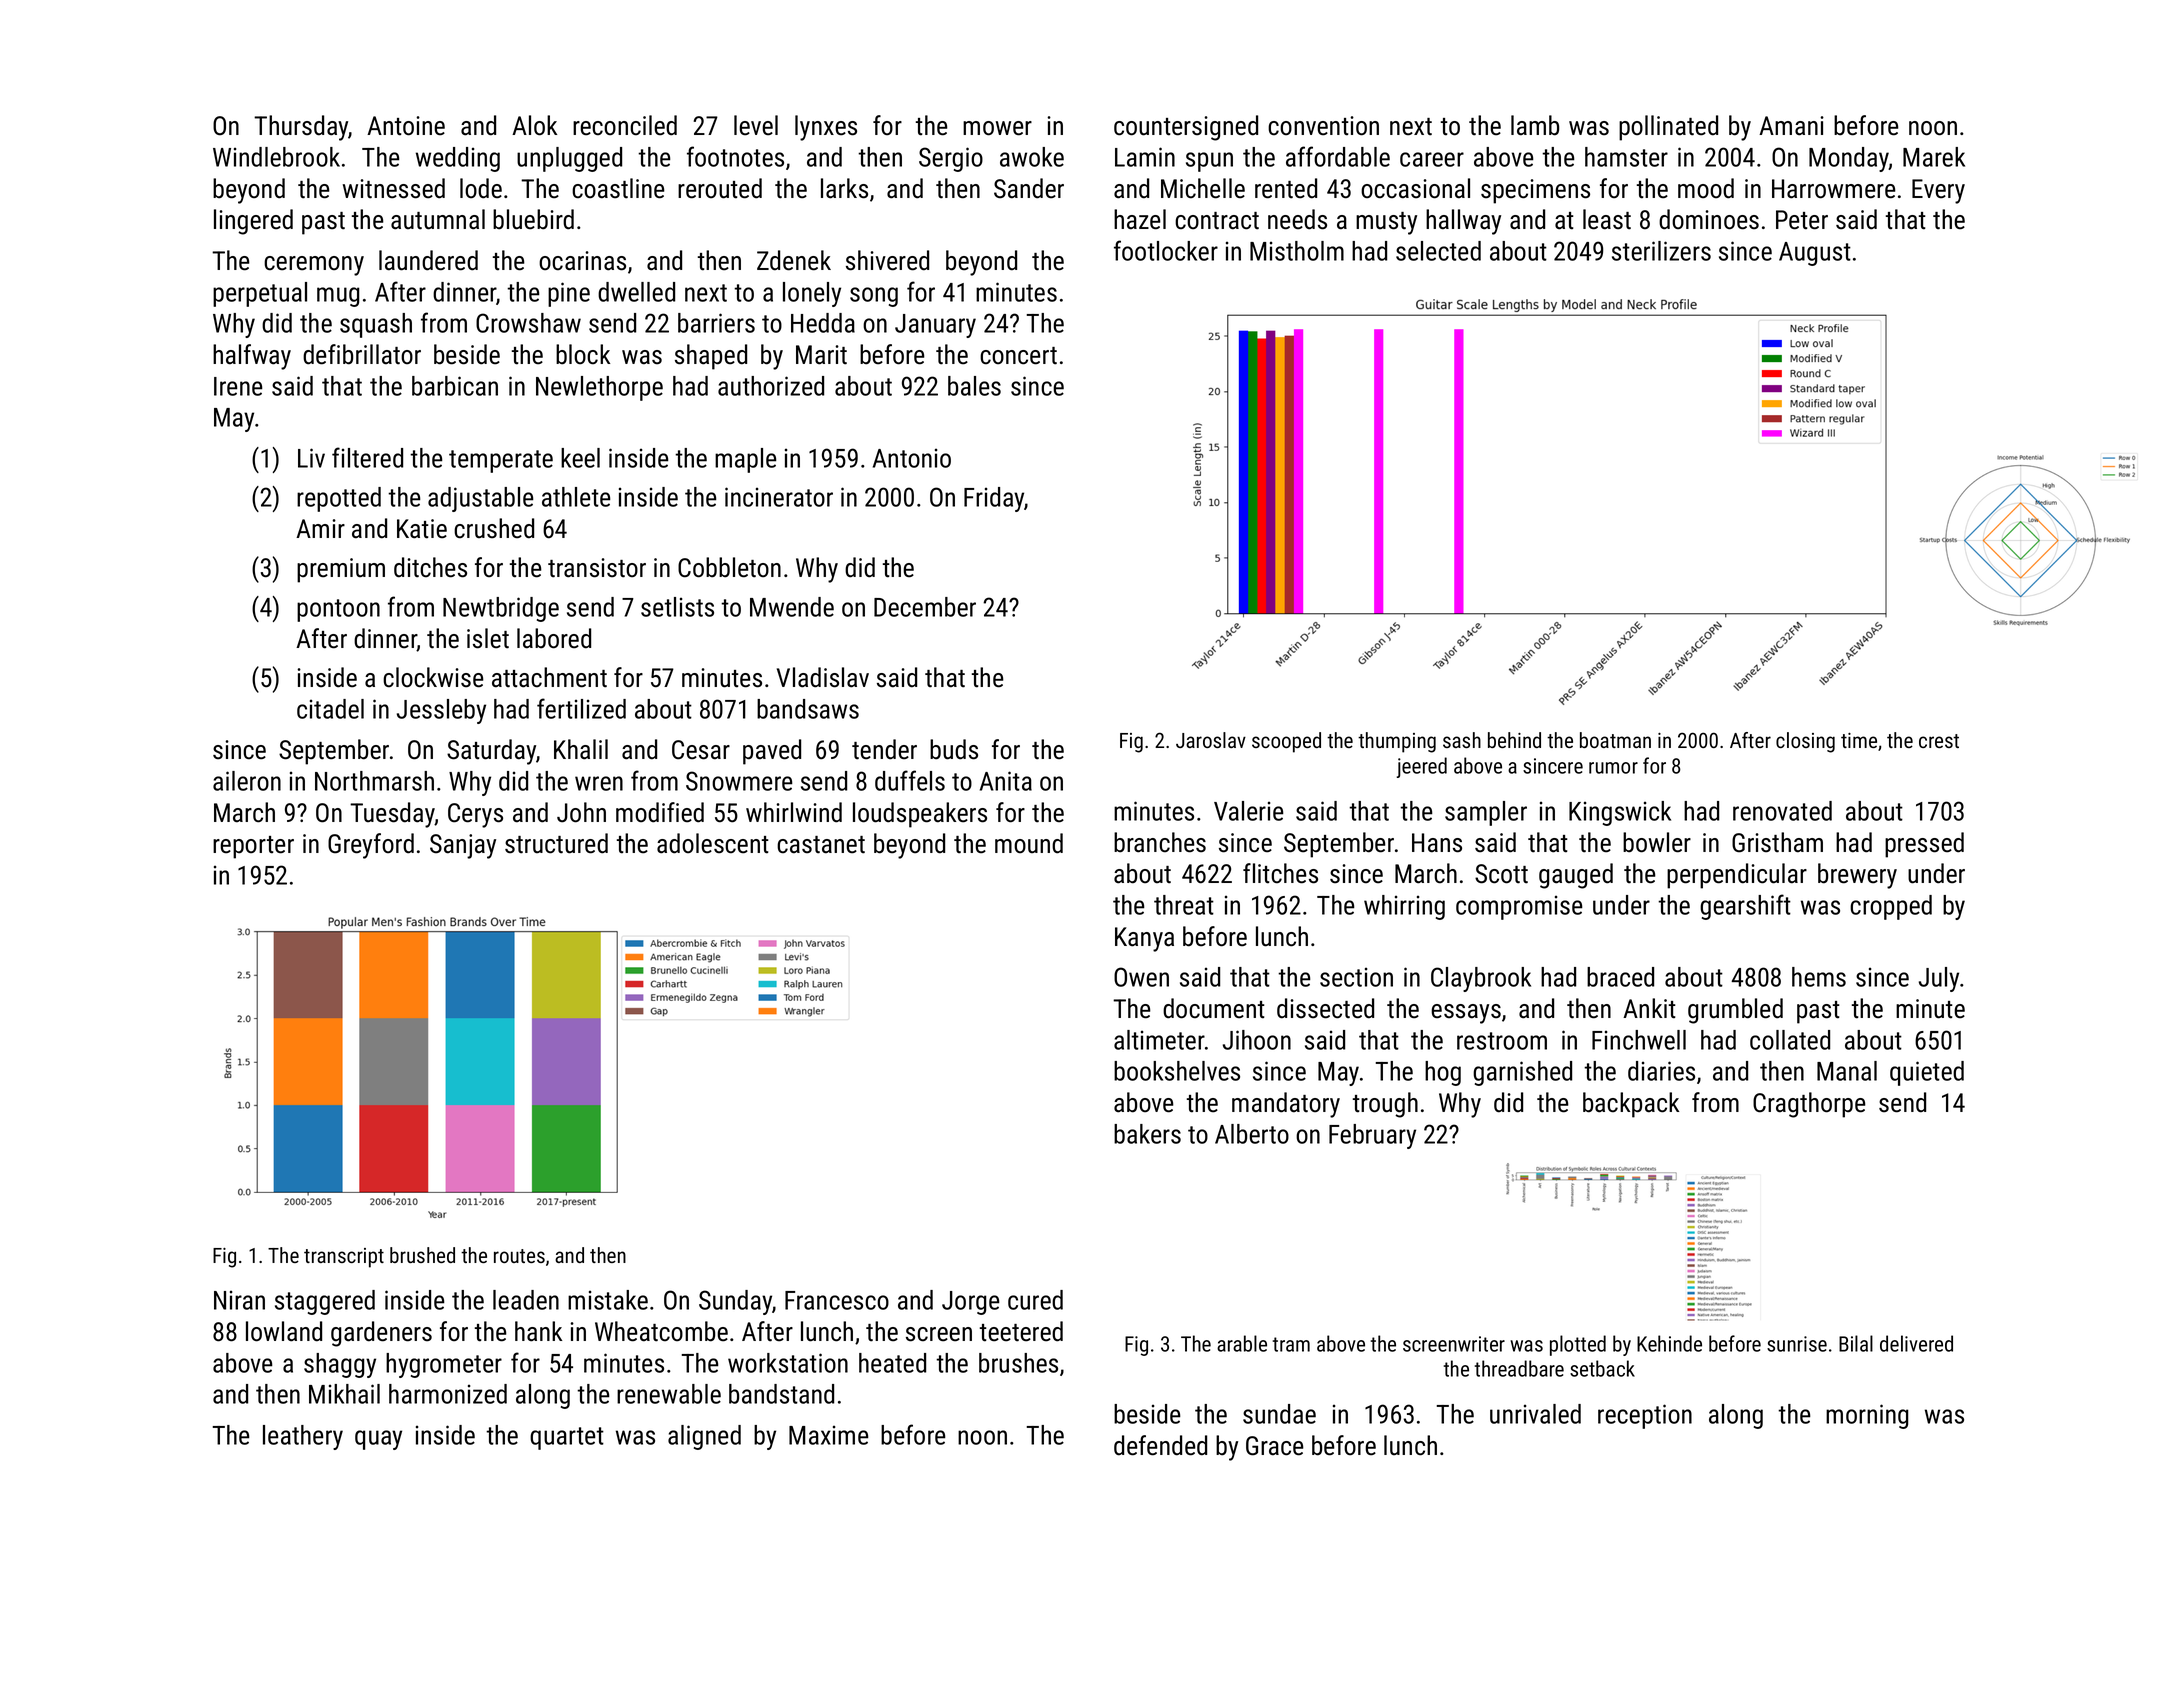 The height and width of the image is (1683, 2178). Describe the element at coordinates (406, 126) in the image. I see `Antoine` at that location.
